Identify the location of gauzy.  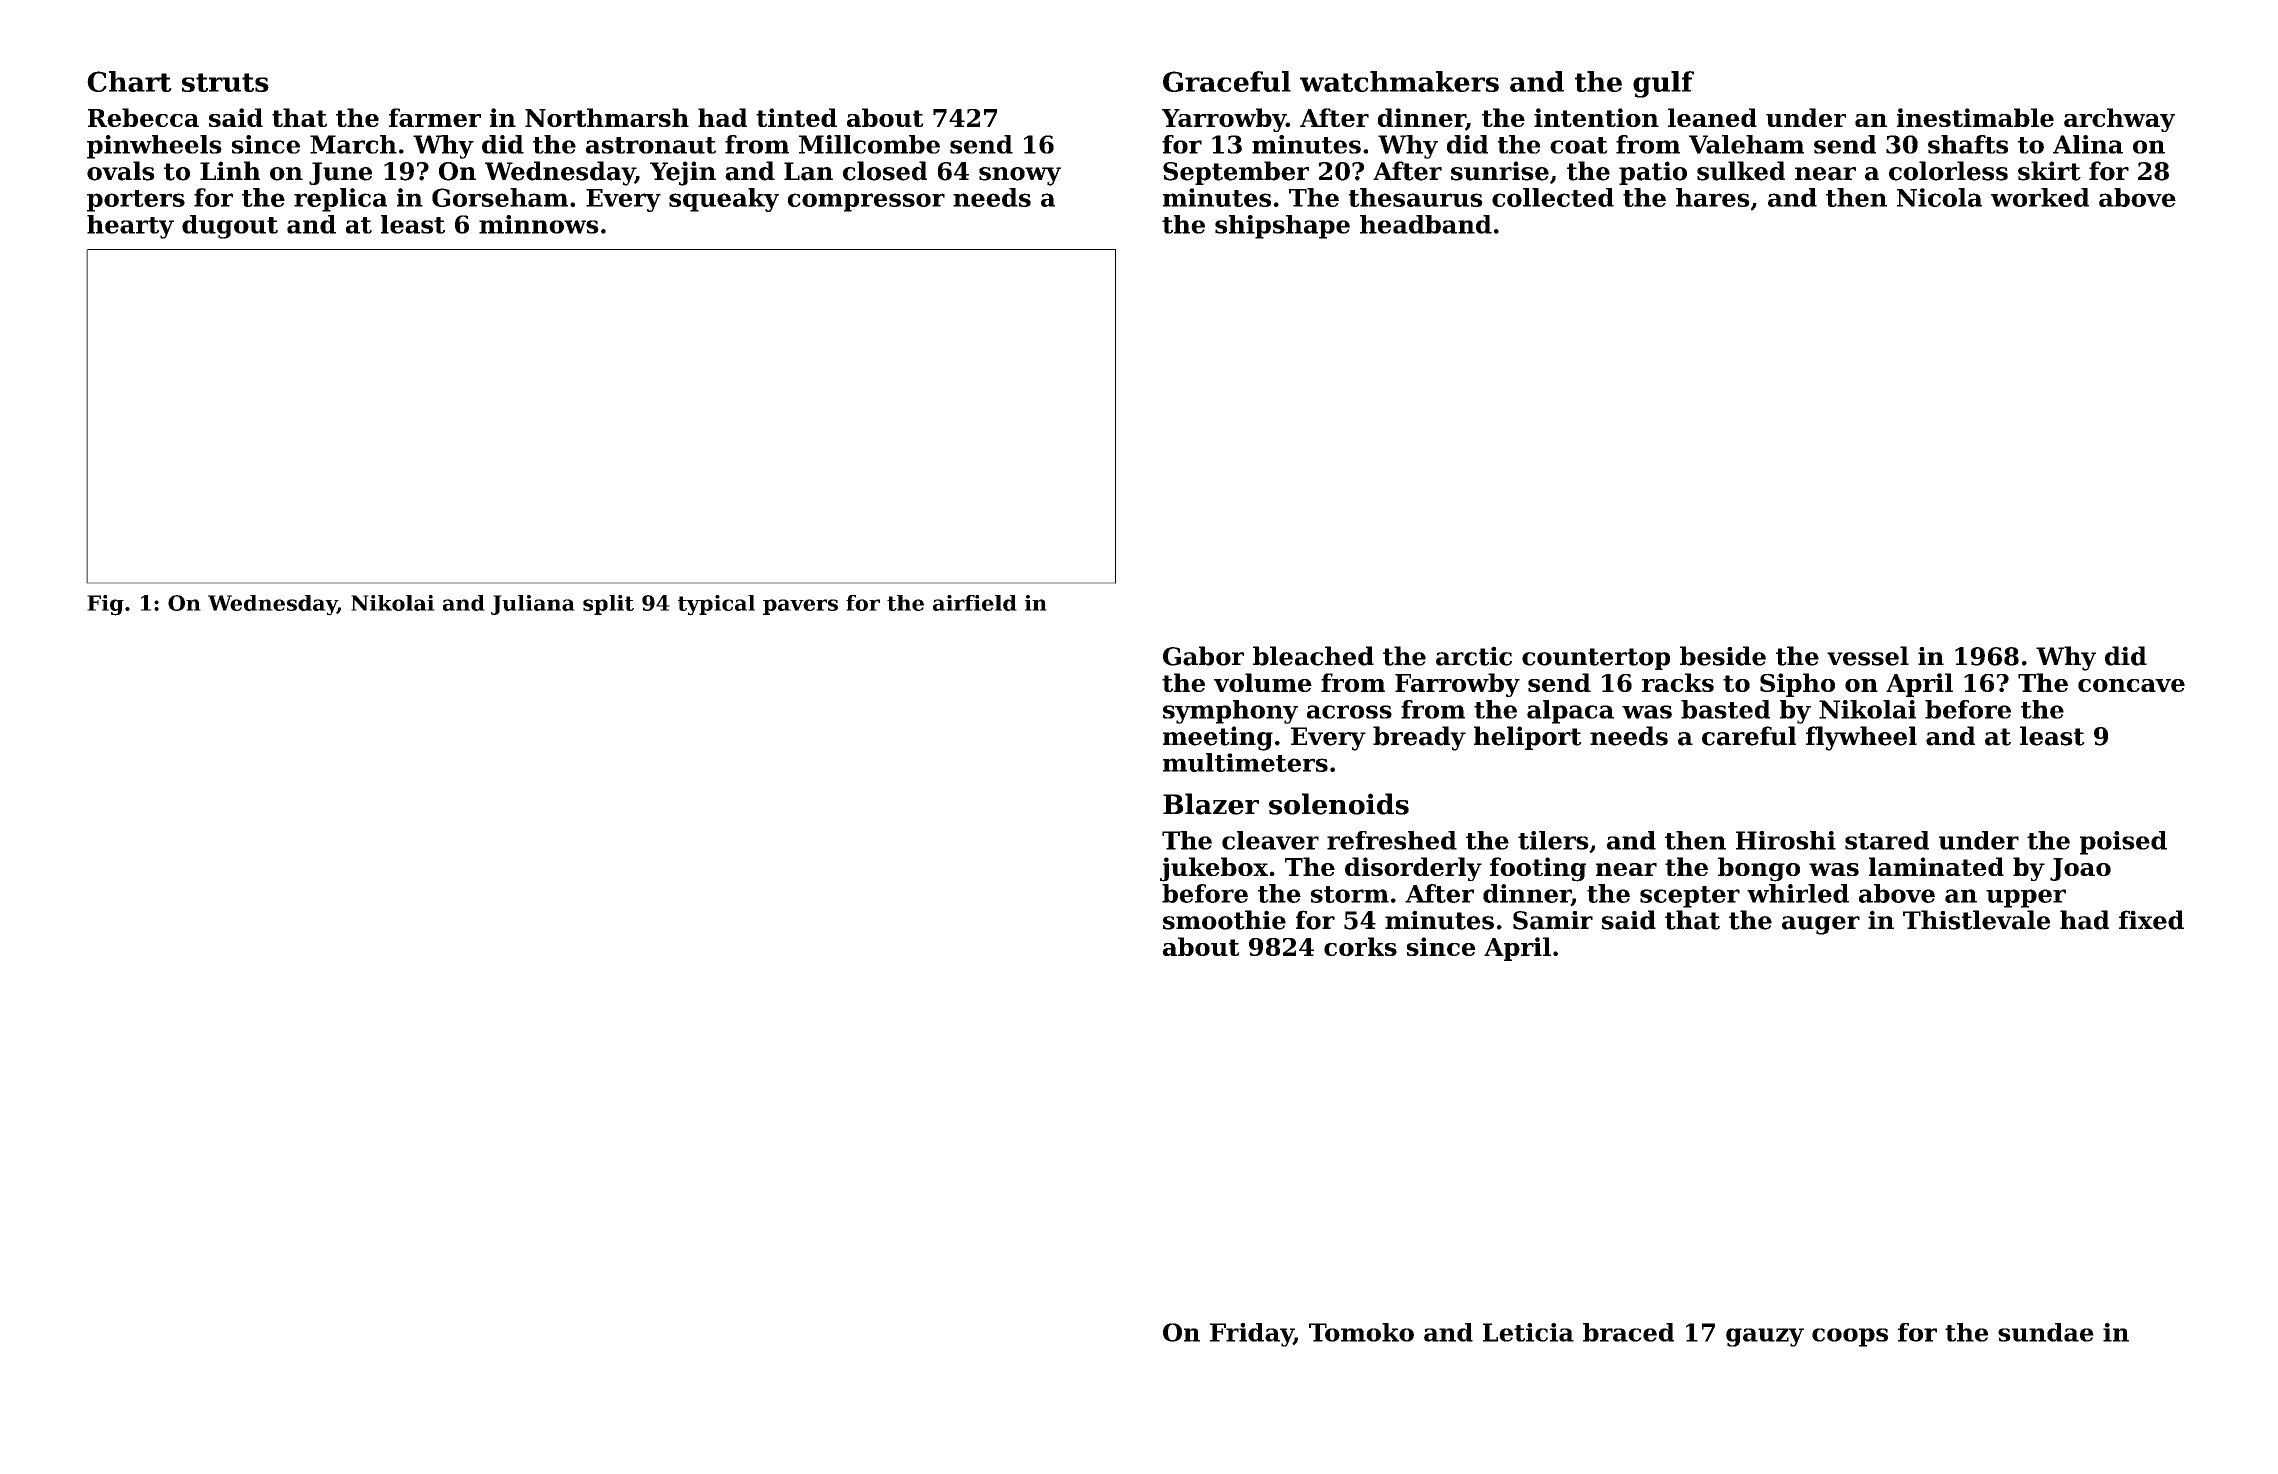
(1765, 1337).
